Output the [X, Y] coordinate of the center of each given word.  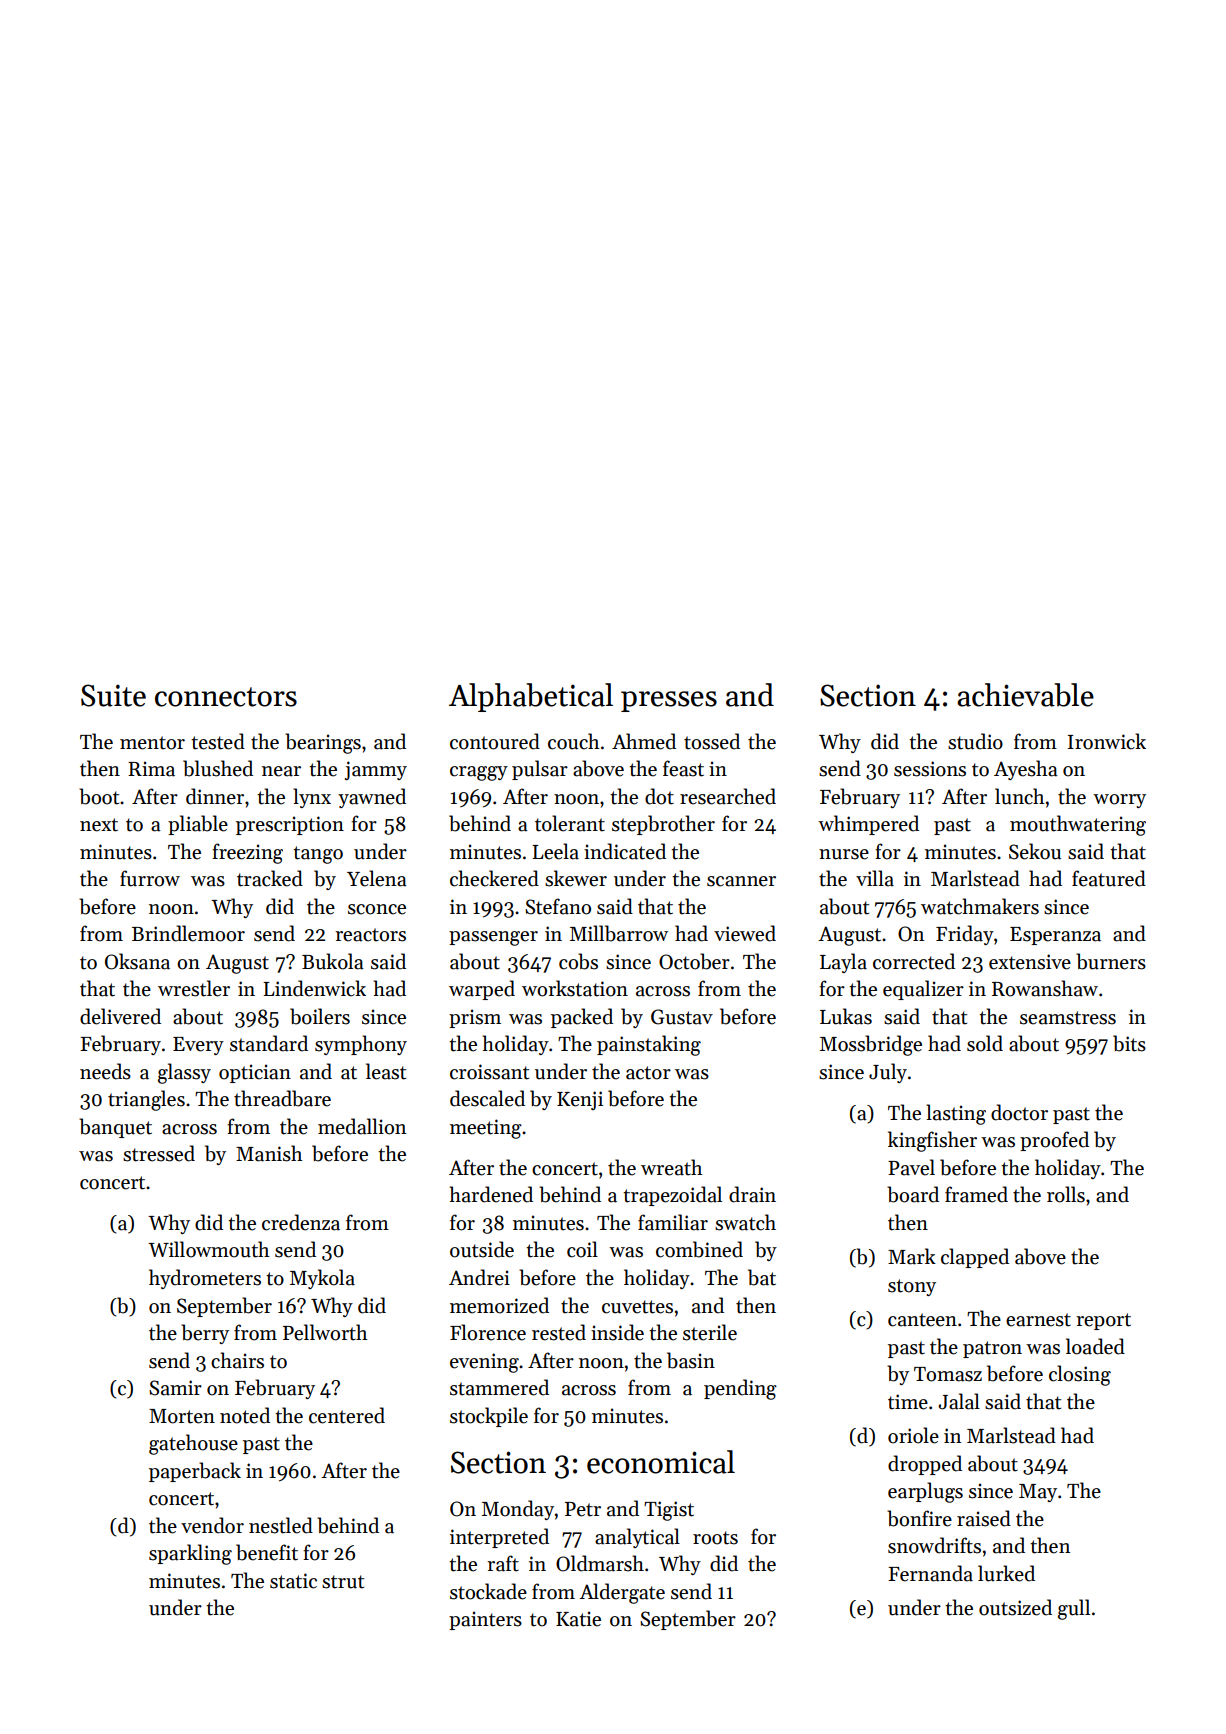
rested [559, 1332]
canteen [922, 1320]
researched [728, 796]
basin [691, 1360]
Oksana [137, 961]
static [293, 1581]
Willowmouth [209, 1249]
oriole [913, 1435]
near [281, 771]
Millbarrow [619, 933]
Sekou [1035, 851]
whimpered [868, 825]
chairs [237, 1360]
